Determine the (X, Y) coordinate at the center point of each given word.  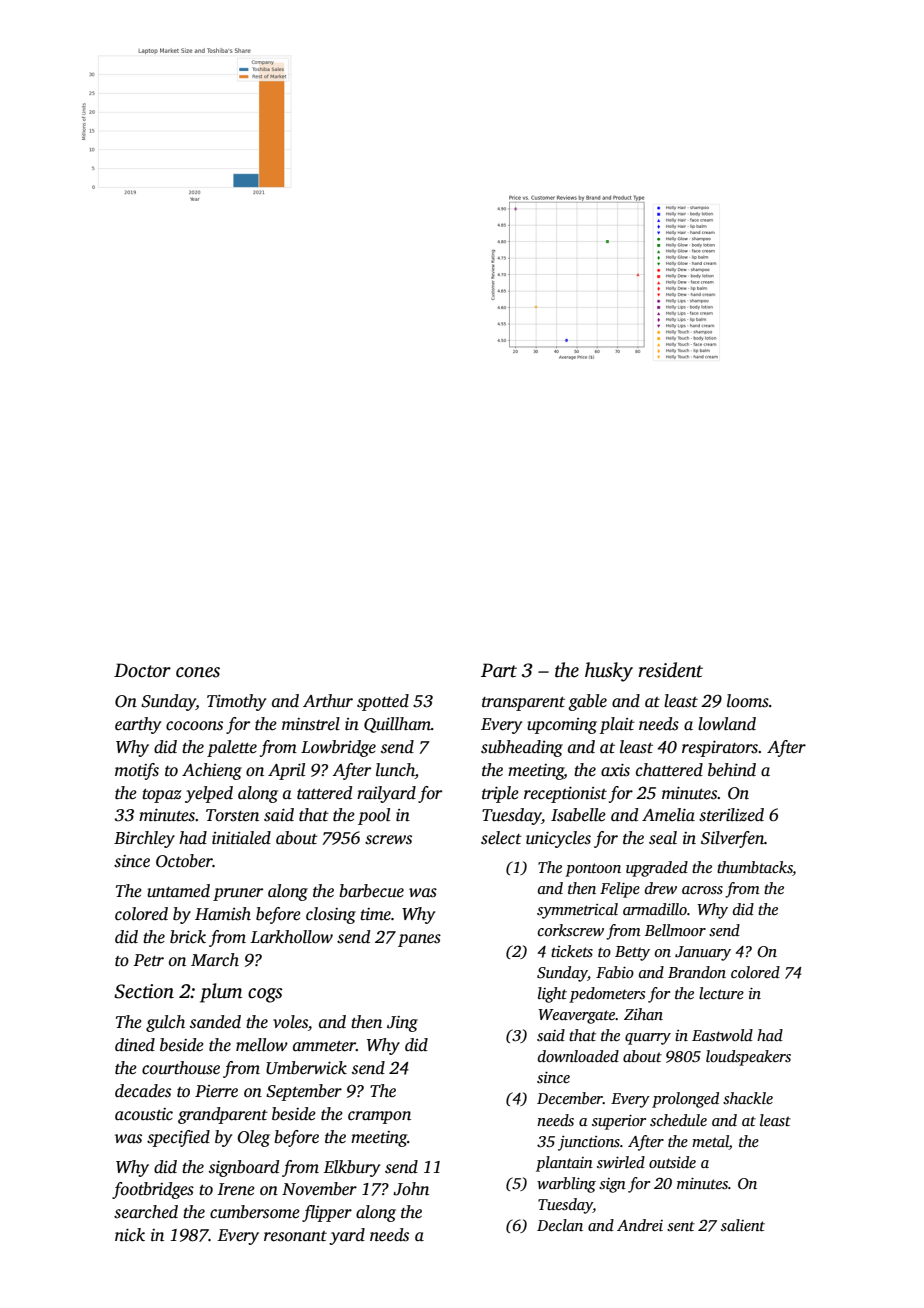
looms (748, 701)
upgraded (657, 869)
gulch (165, 1023)
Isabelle (578, 815)
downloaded (578, 1056)
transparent (523, 704)
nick (130, 1235)
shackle (748, 1098)
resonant (295, 1236)
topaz (161, 796)
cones (198, 672)
